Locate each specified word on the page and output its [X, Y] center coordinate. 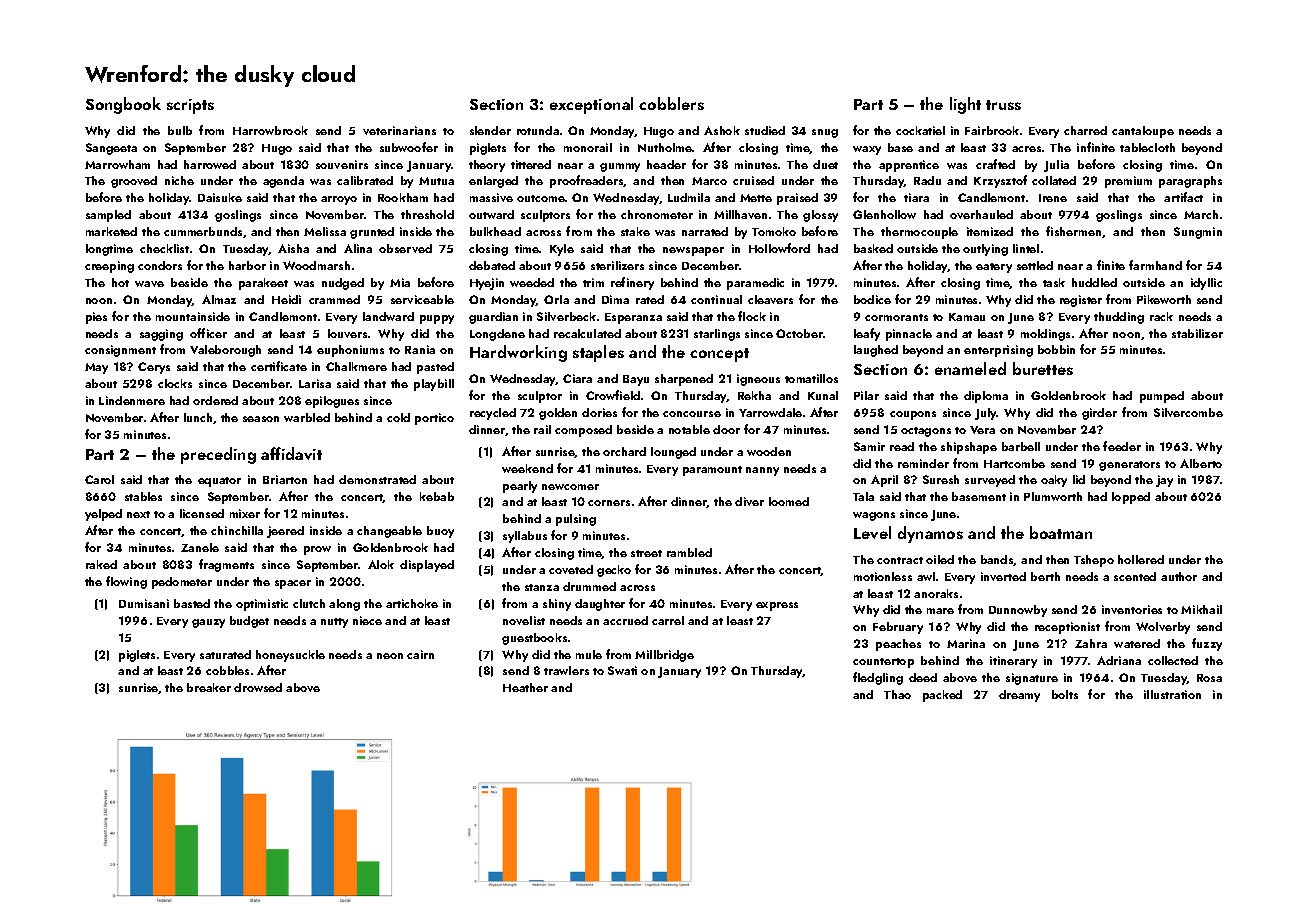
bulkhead [495, 231]
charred [1085, 130]
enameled [970, 368]
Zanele [200, 547]
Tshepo [1094, 561]
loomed [789, 501]
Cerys [154, 368]
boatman [1061, 532]
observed [405, 248]
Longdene [497, 335]
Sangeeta [111, 149]
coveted [571, 569]
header [666, 164]
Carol [99, 479]
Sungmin [1198, 233]
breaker [209, 687]
